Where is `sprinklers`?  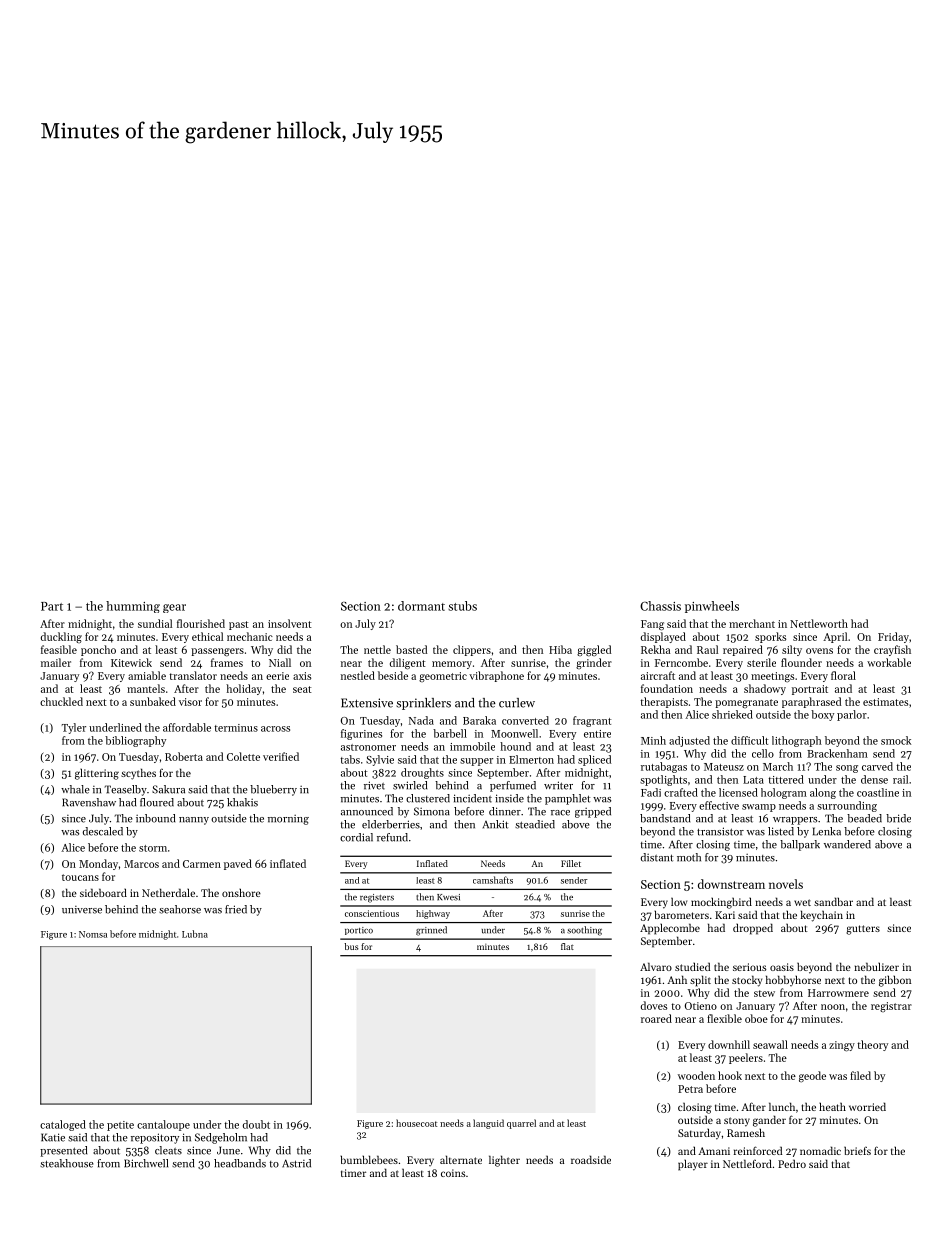
sprinklers is located at coordinates (423, 704).
